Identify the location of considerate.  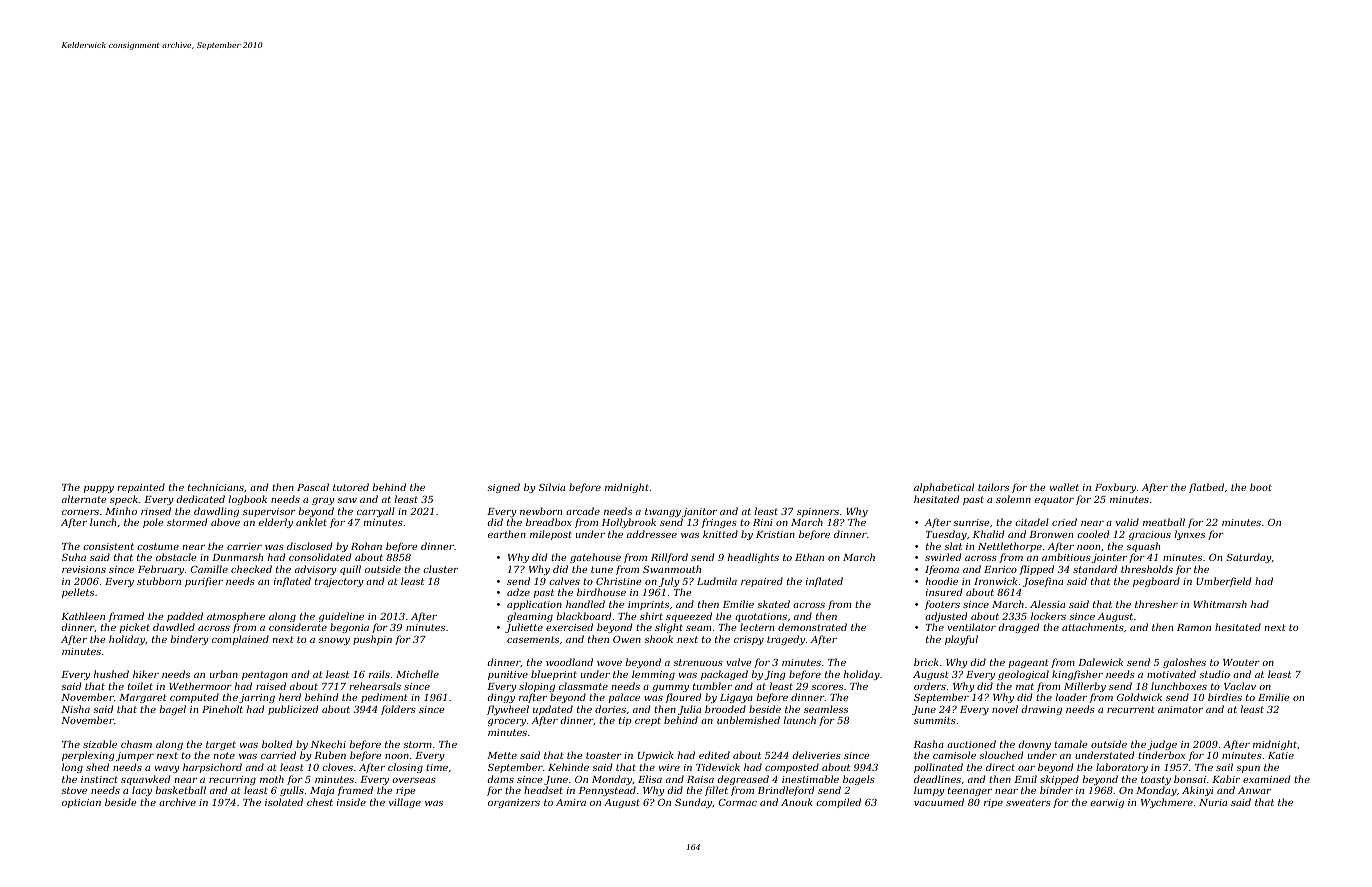
(298, 627).
